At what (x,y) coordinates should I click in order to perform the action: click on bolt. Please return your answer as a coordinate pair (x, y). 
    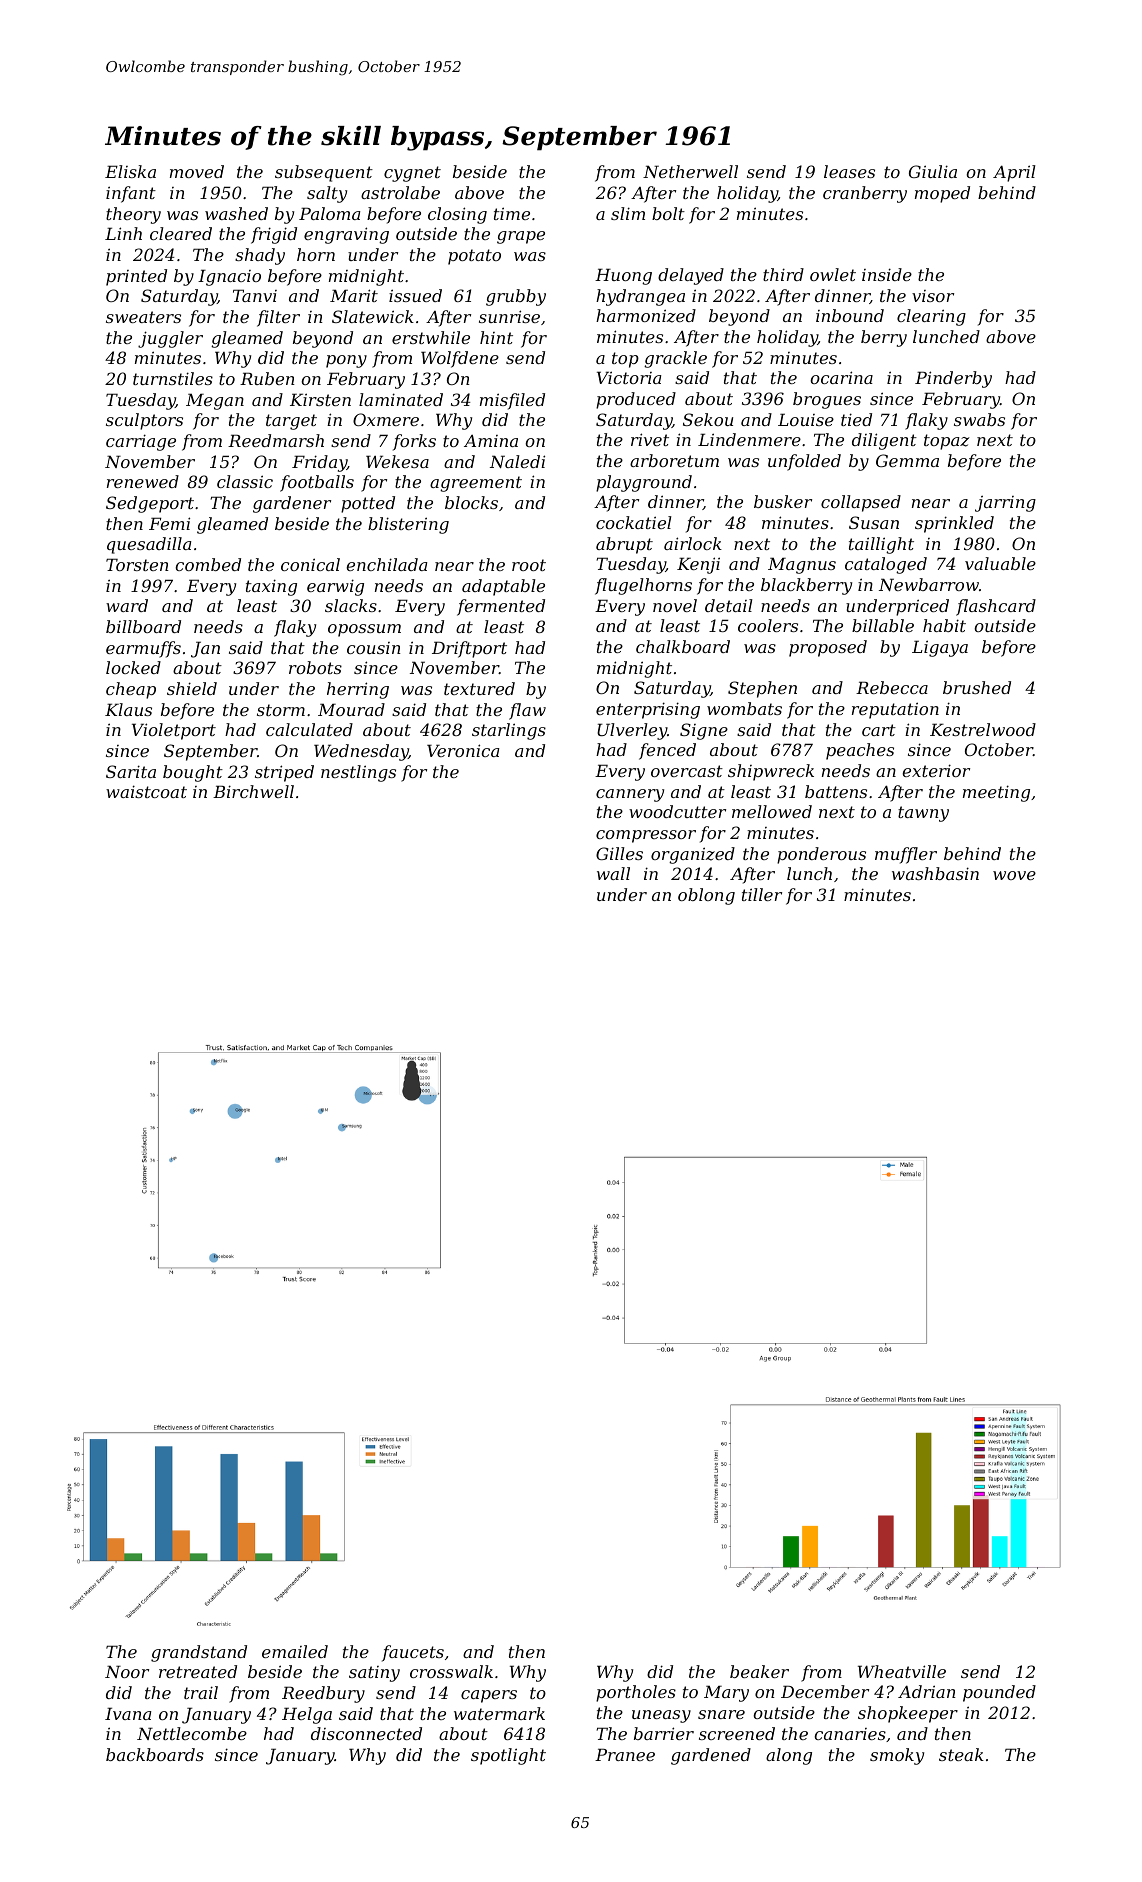
    Looking at the image, I should click on (668, 213).
